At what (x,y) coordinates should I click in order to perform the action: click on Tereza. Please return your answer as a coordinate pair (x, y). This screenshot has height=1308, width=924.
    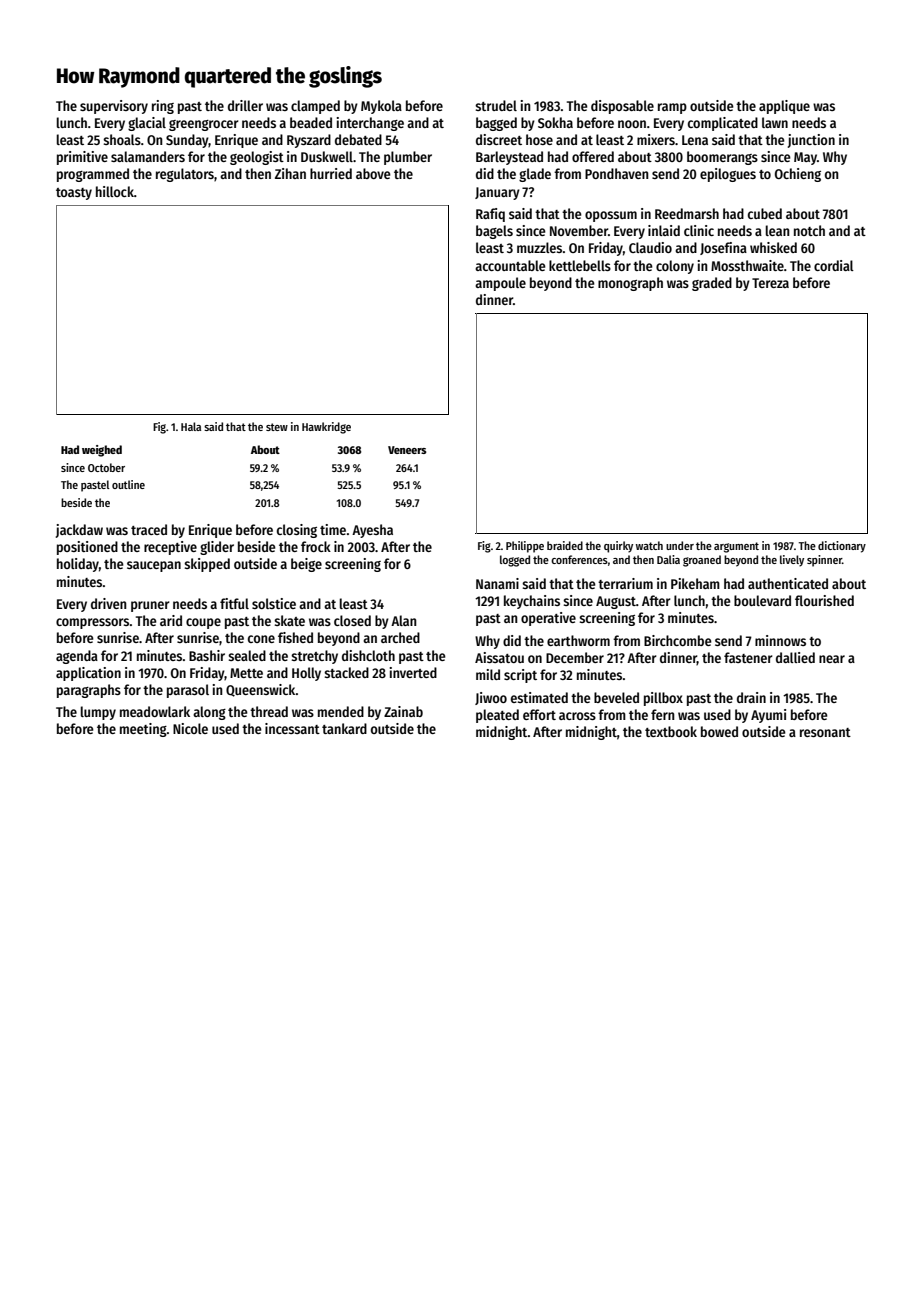
    Looking at the image, I should click on (770, 283).
